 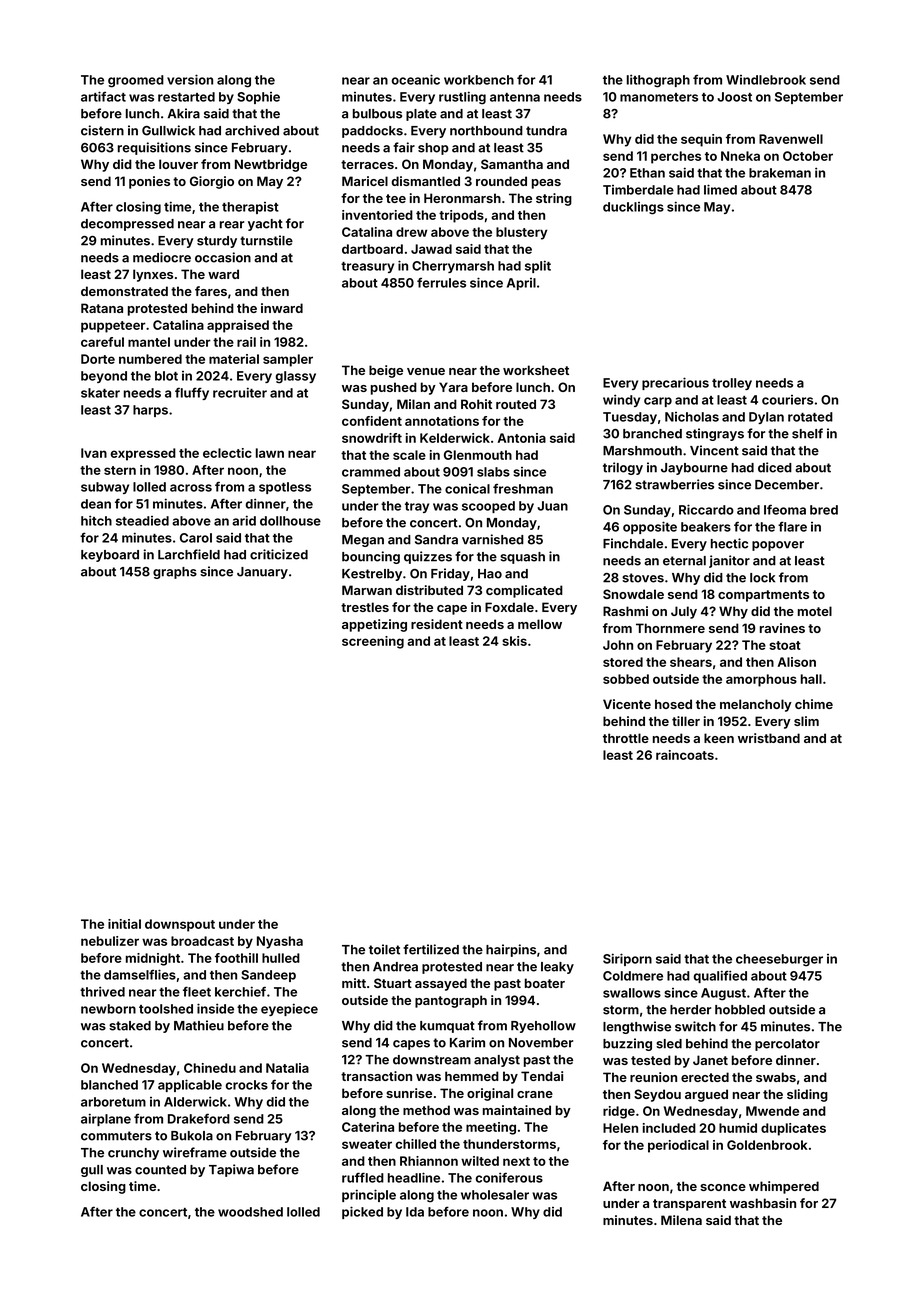 I want to click on manometers, so click(x=659, y=97).
